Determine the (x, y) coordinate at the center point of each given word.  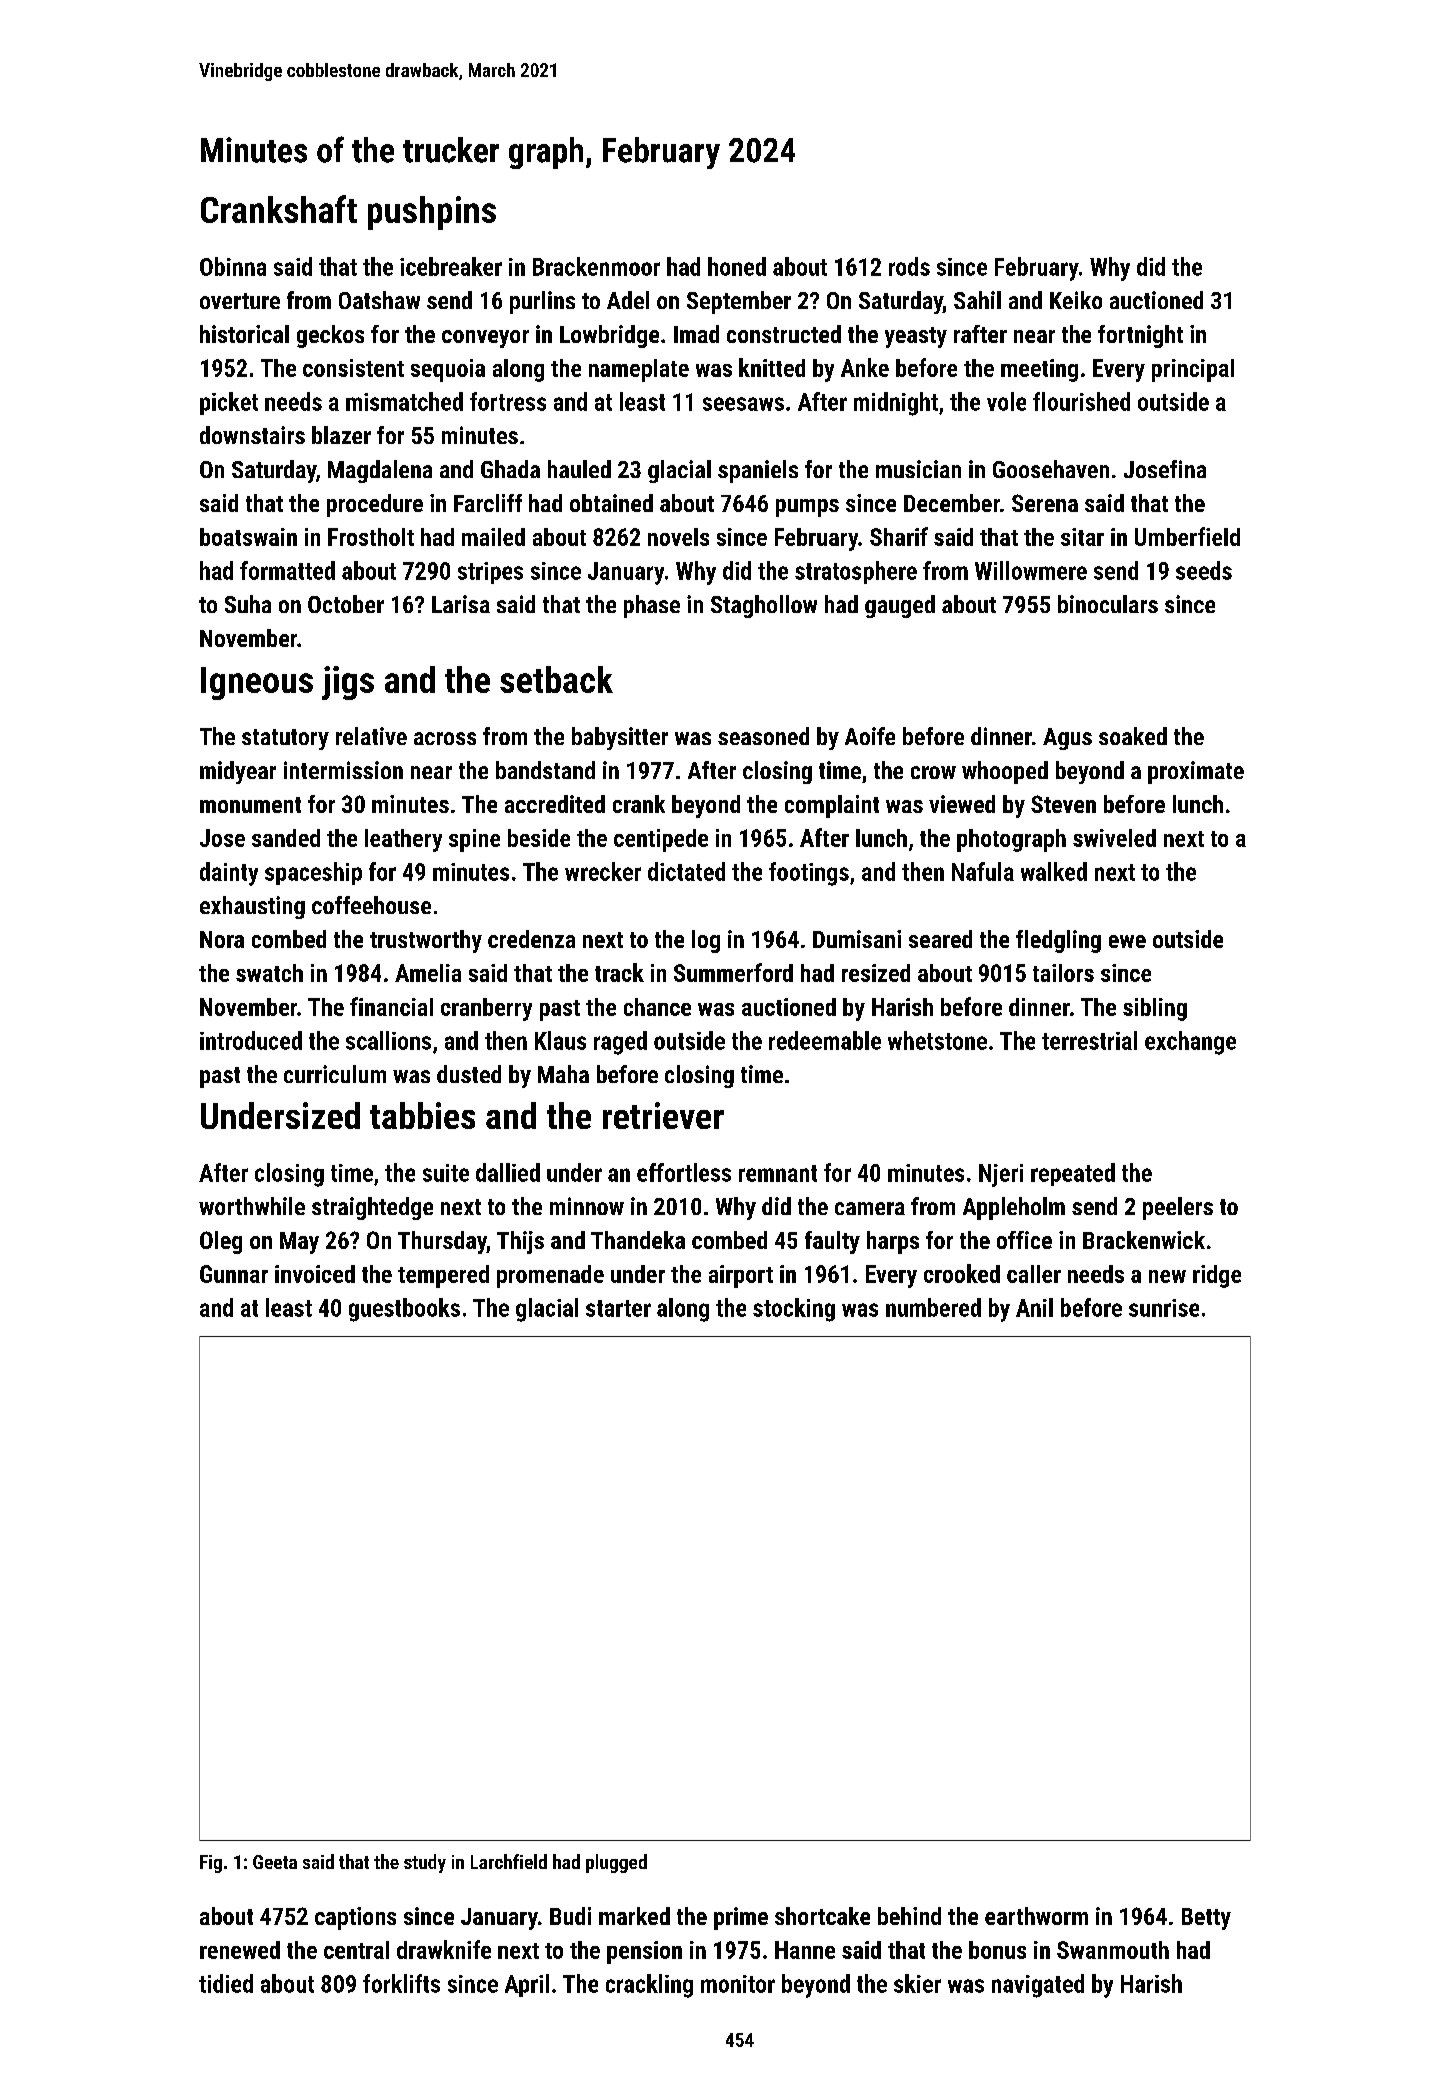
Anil (1034, 1307)
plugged (616, 1863)
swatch (269, 973)
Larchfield (509, 1861)
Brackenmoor (596, 266)
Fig (211, 1864)
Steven (1063, 804)
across (445, 738)
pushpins (432, 213)
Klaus (560, 1040)
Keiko (1076, 300)
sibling (1155, 1009)
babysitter (620, 738)
